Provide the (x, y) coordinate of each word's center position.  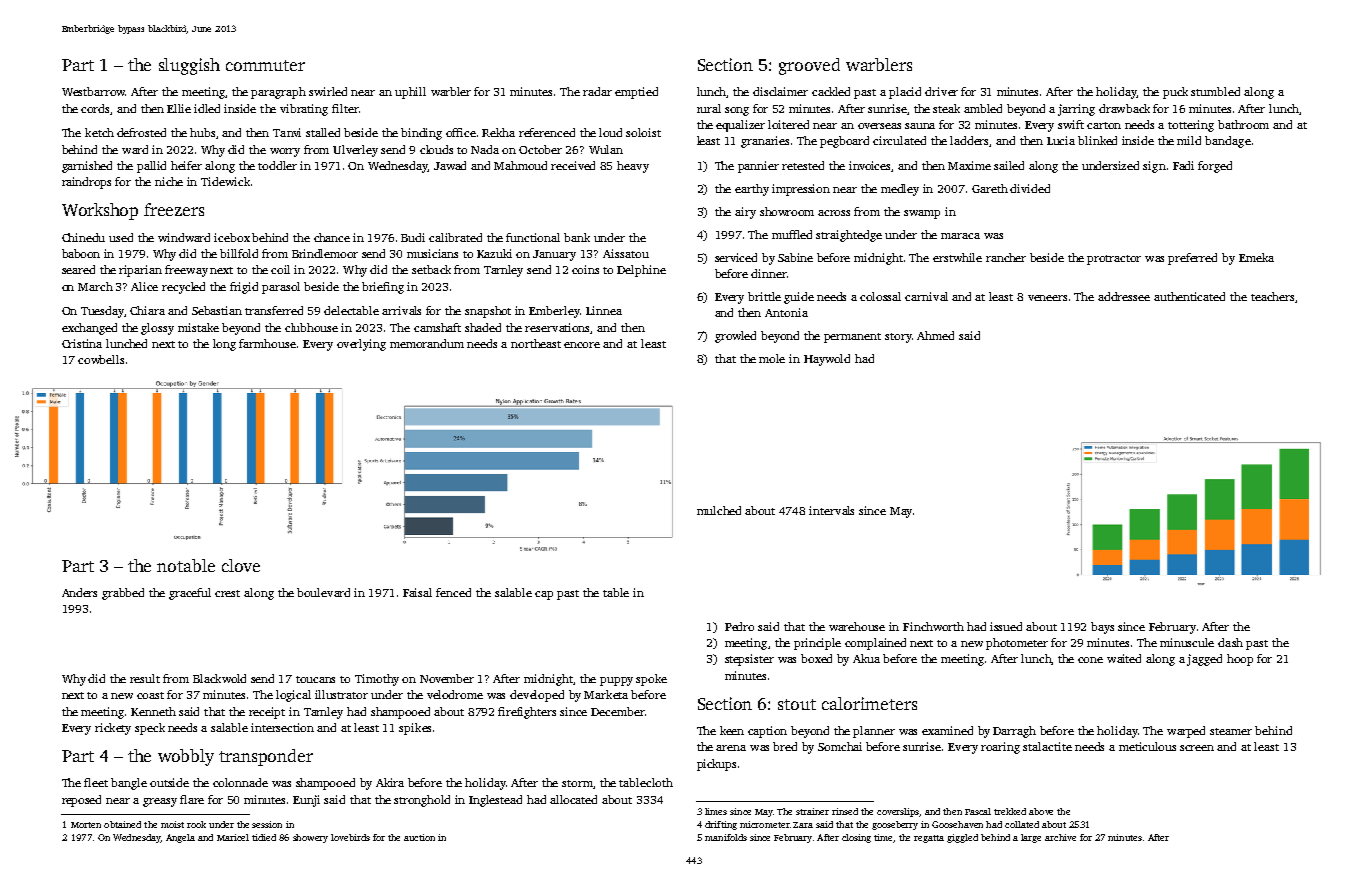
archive (1060, 837)
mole (772, 358)
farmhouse (267, 343)
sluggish (189, 66)
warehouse (857, 626)
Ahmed (935, 335)
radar (597, 91)
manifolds (726, 837)
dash (1230, 642)
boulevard (323, 592)
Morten (86, 825)
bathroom (1243, 124)
